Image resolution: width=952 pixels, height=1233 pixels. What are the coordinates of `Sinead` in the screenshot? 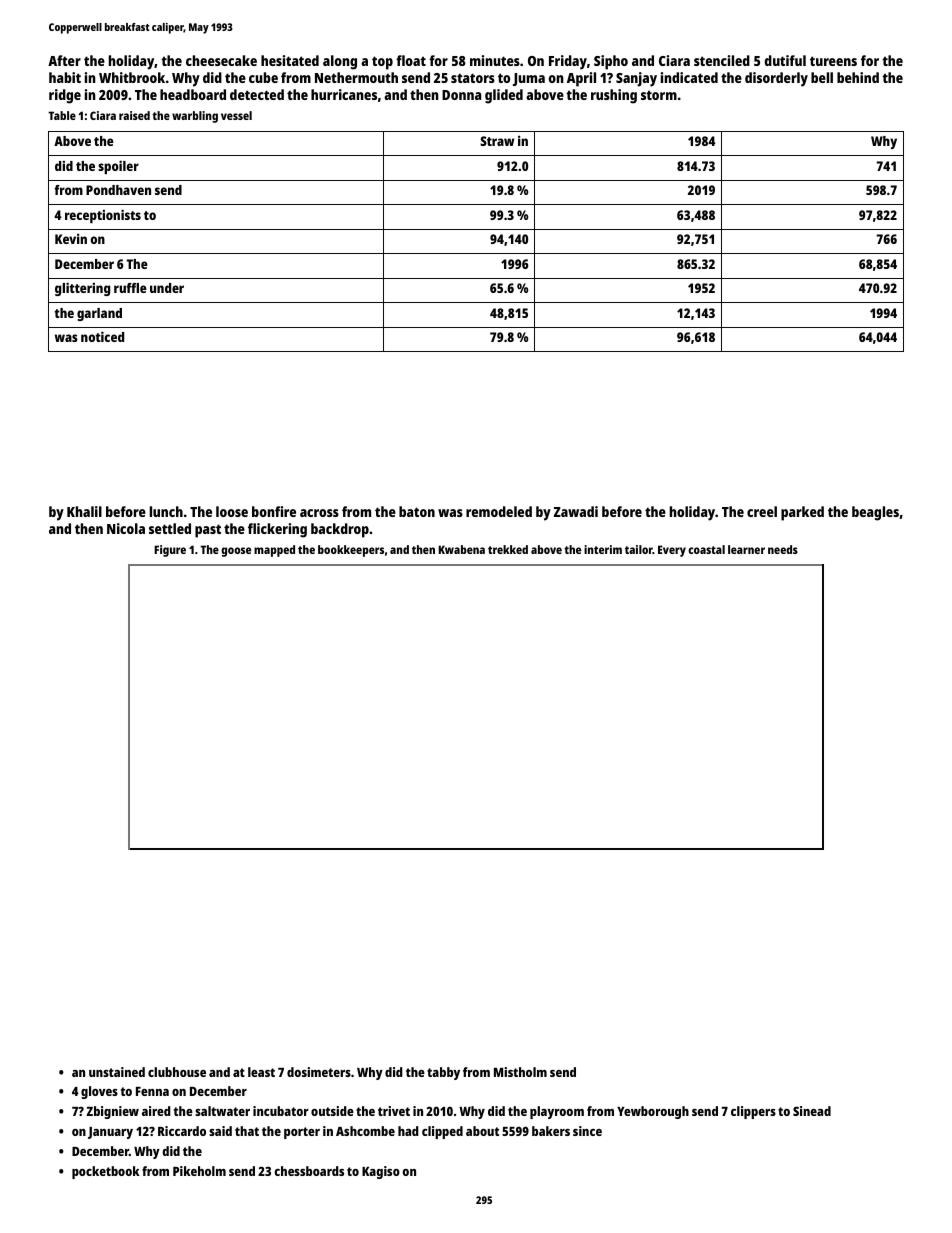 It's located at (812, 1111).
